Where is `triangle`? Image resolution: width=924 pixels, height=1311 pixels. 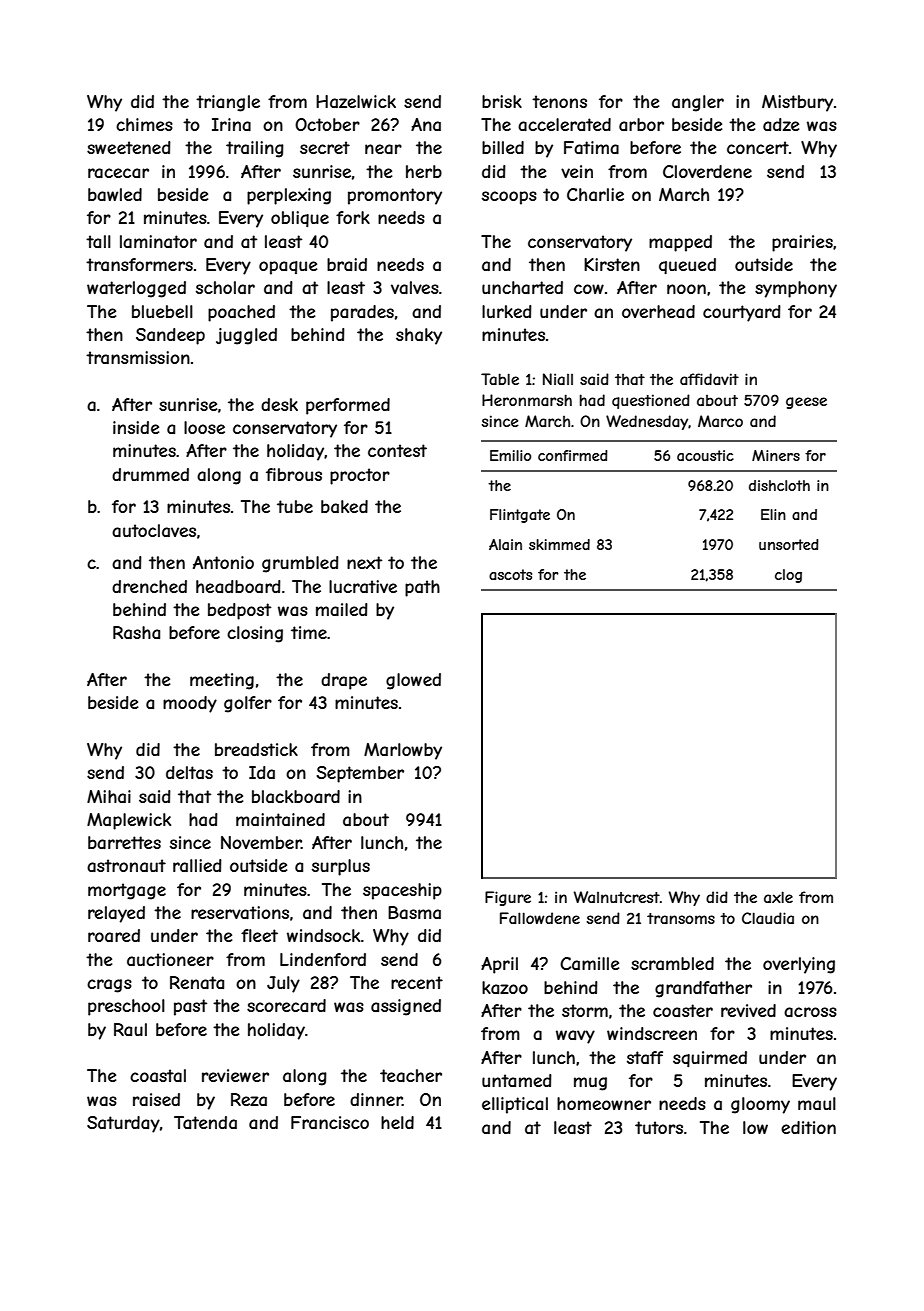 triangle is located at coordinates (228, 103).
